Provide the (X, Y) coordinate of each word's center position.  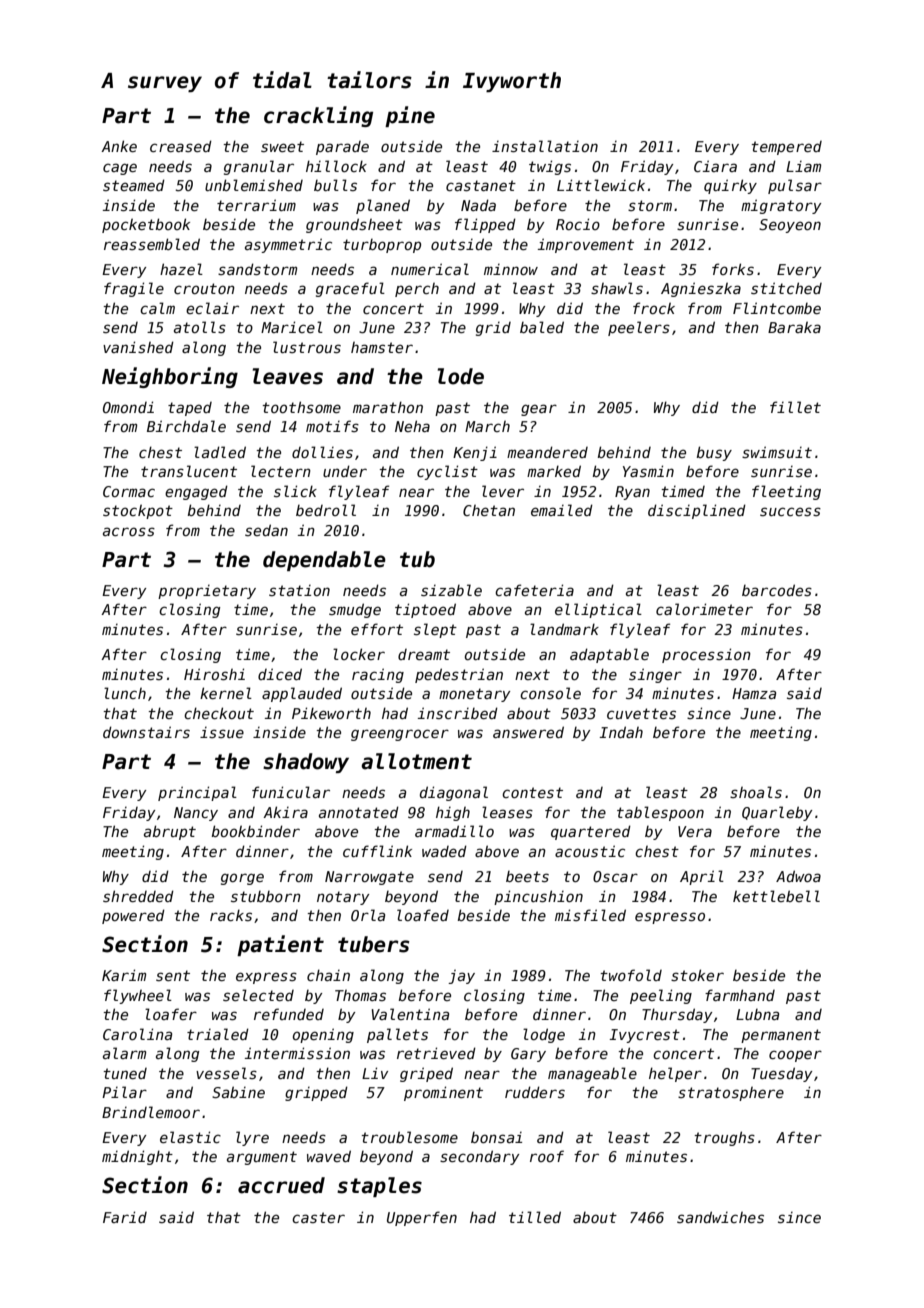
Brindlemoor (151, 1112)
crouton (204, 288)
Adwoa (798, 876)
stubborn (266, 896)
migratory (781, 206)
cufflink (377, 851)
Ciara (715, 166)
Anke (119, 146)
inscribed (458, 713)
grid (493, 329)
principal (197, 793)
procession (706, 655)
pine (410, 116)
